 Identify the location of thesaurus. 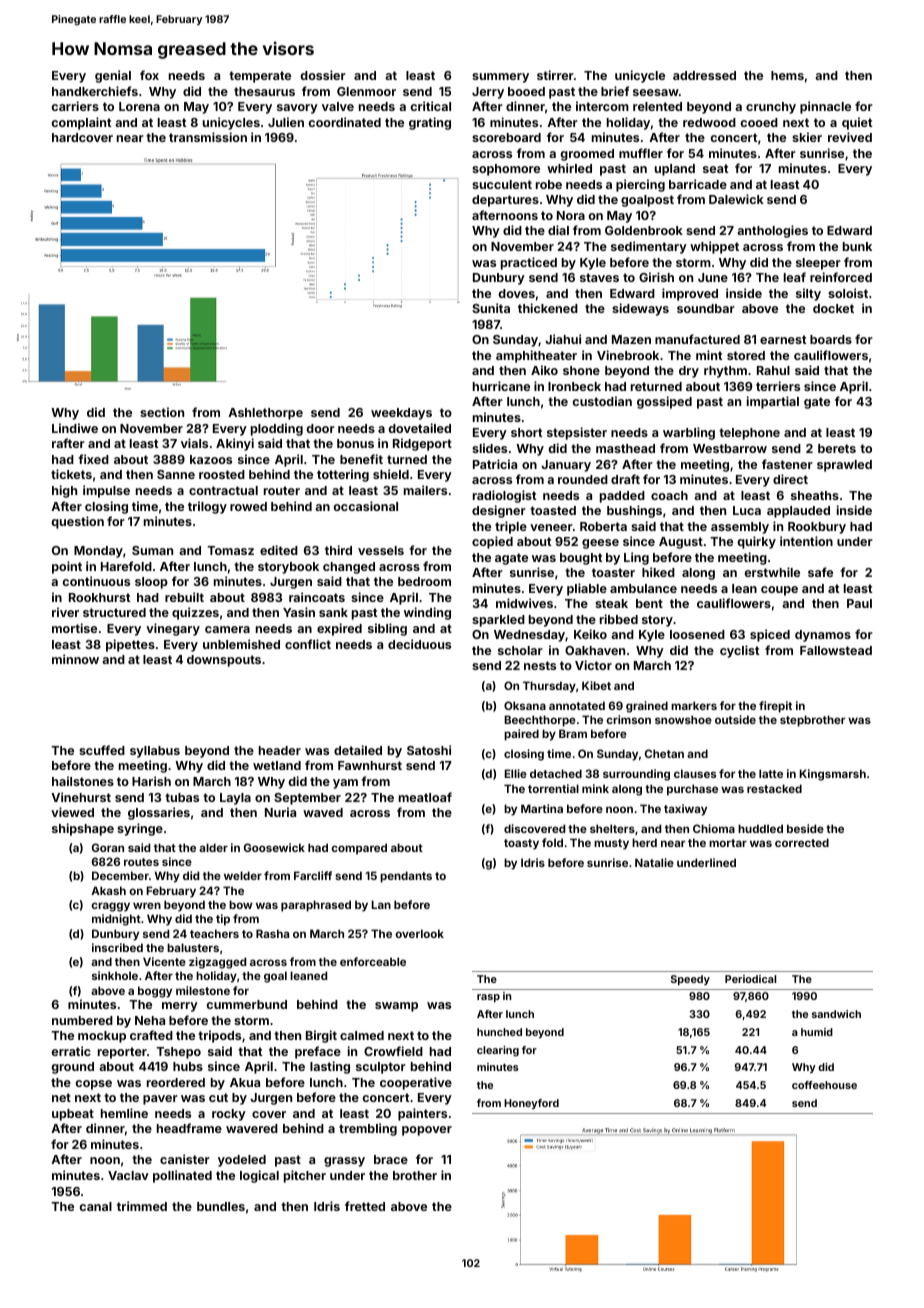
(264, 91).
